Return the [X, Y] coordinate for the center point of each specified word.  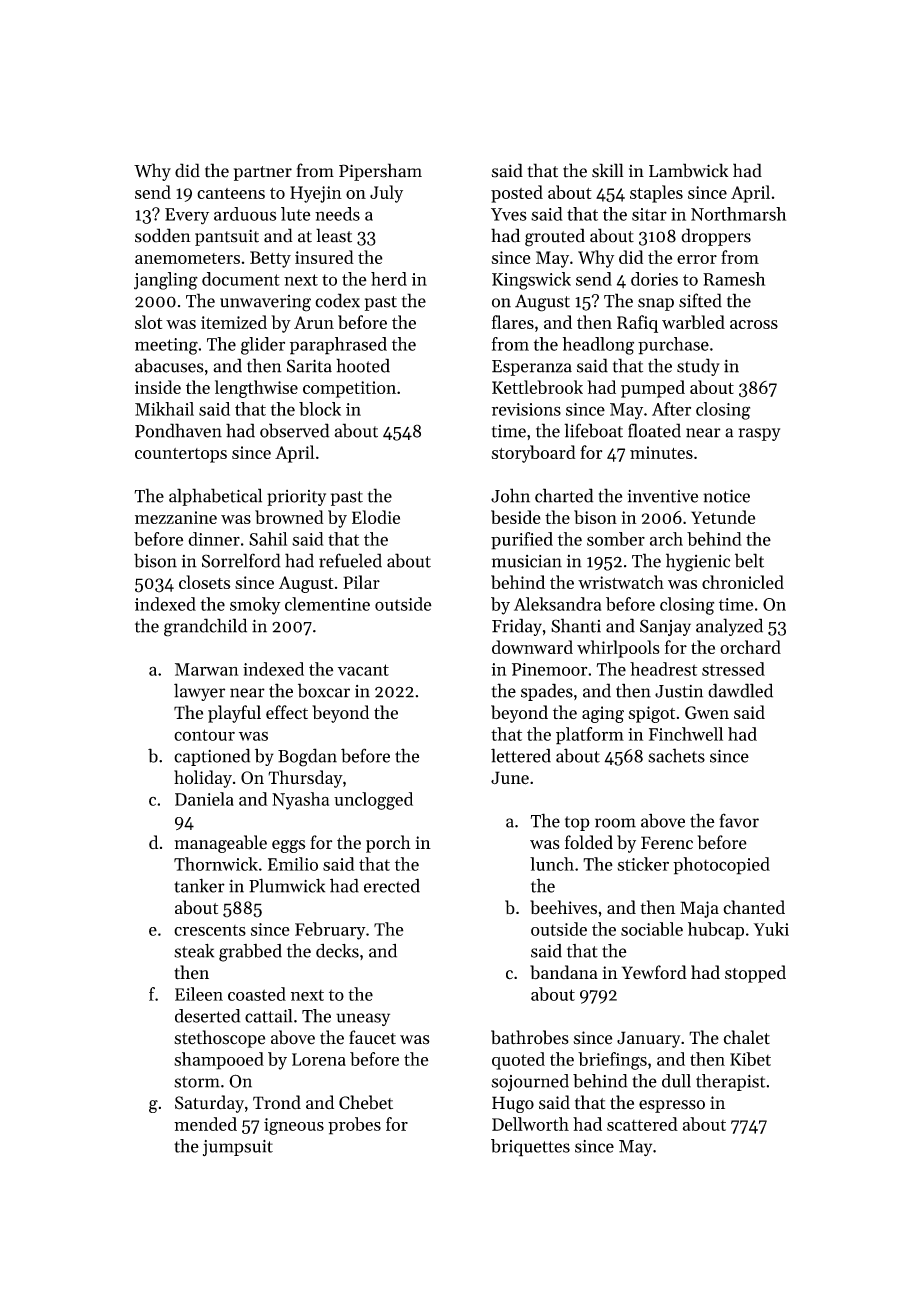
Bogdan [307, 757]
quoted [518, 1061]
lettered [521, 755]
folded [589, 842]
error [697, 259]
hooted [363, 365]
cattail [268, 1016]
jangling [166, 281]
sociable [652, 929]
